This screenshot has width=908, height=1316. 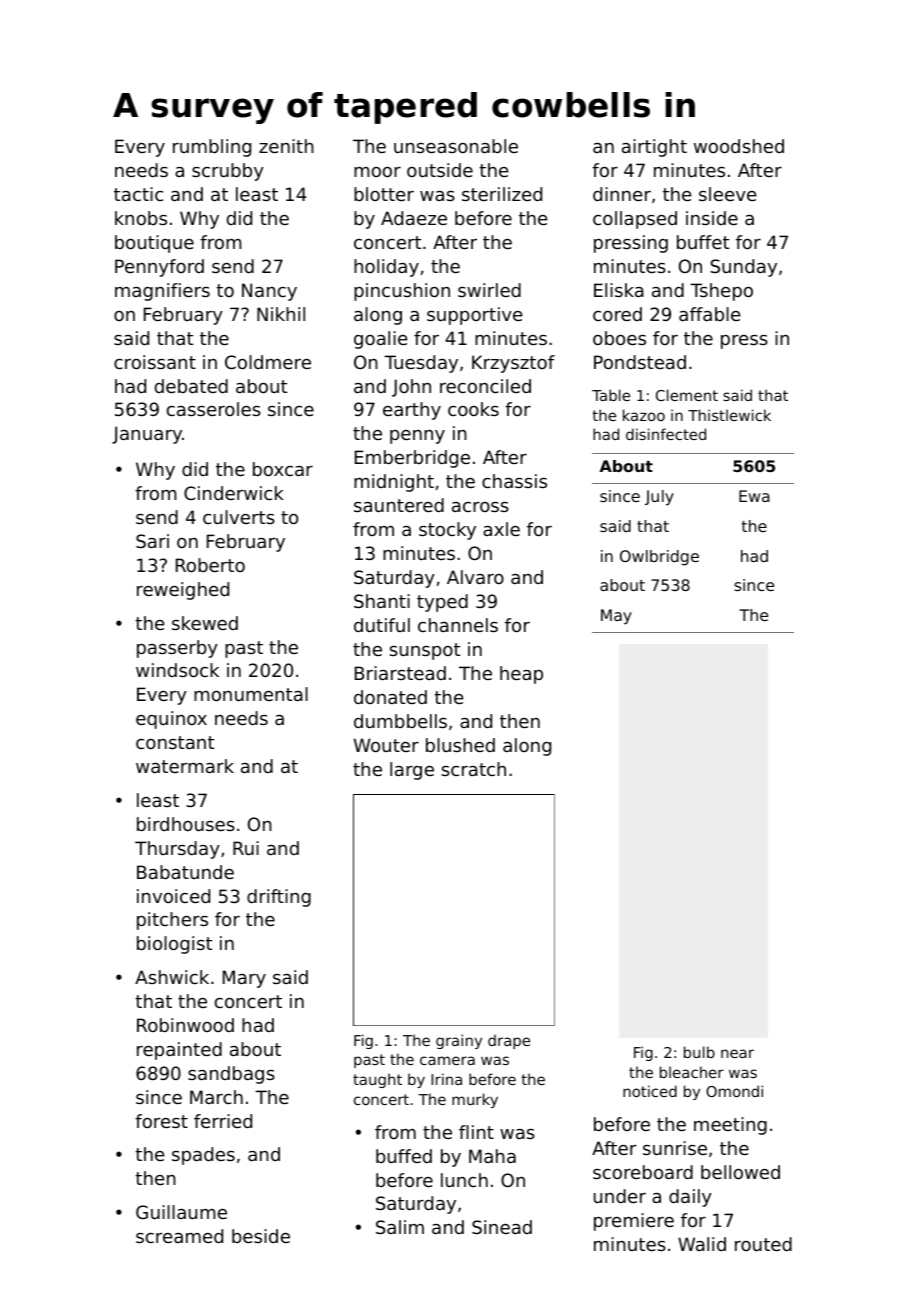 I want to click on Rui, so click(x=246, y=848).
